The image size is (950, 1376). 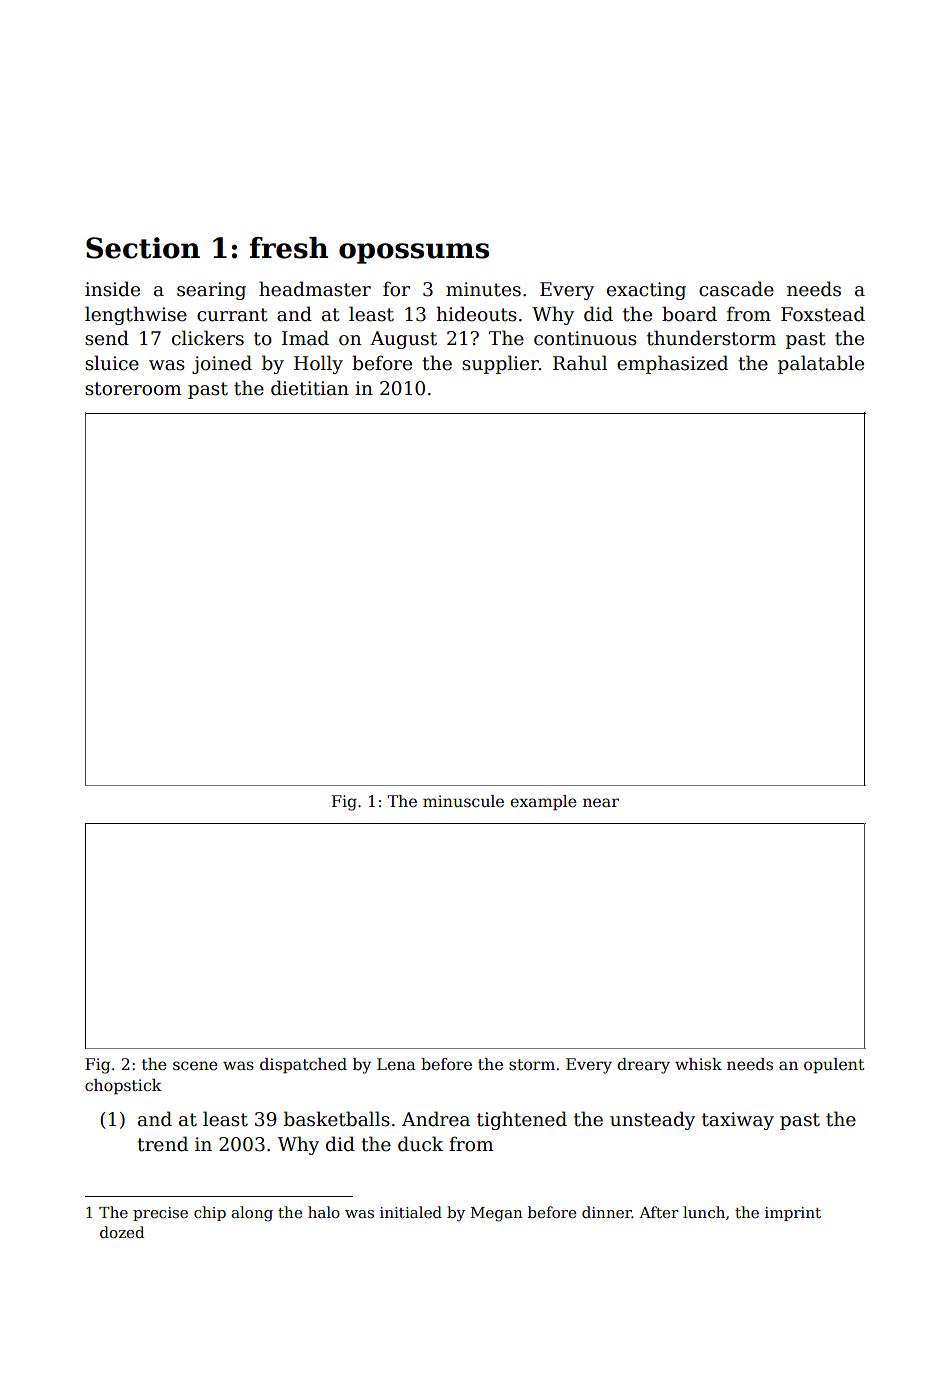 What do you see at coordinates (821, 364) in the screenshot?
I see `palatable` at bounding box center [821, 364].
